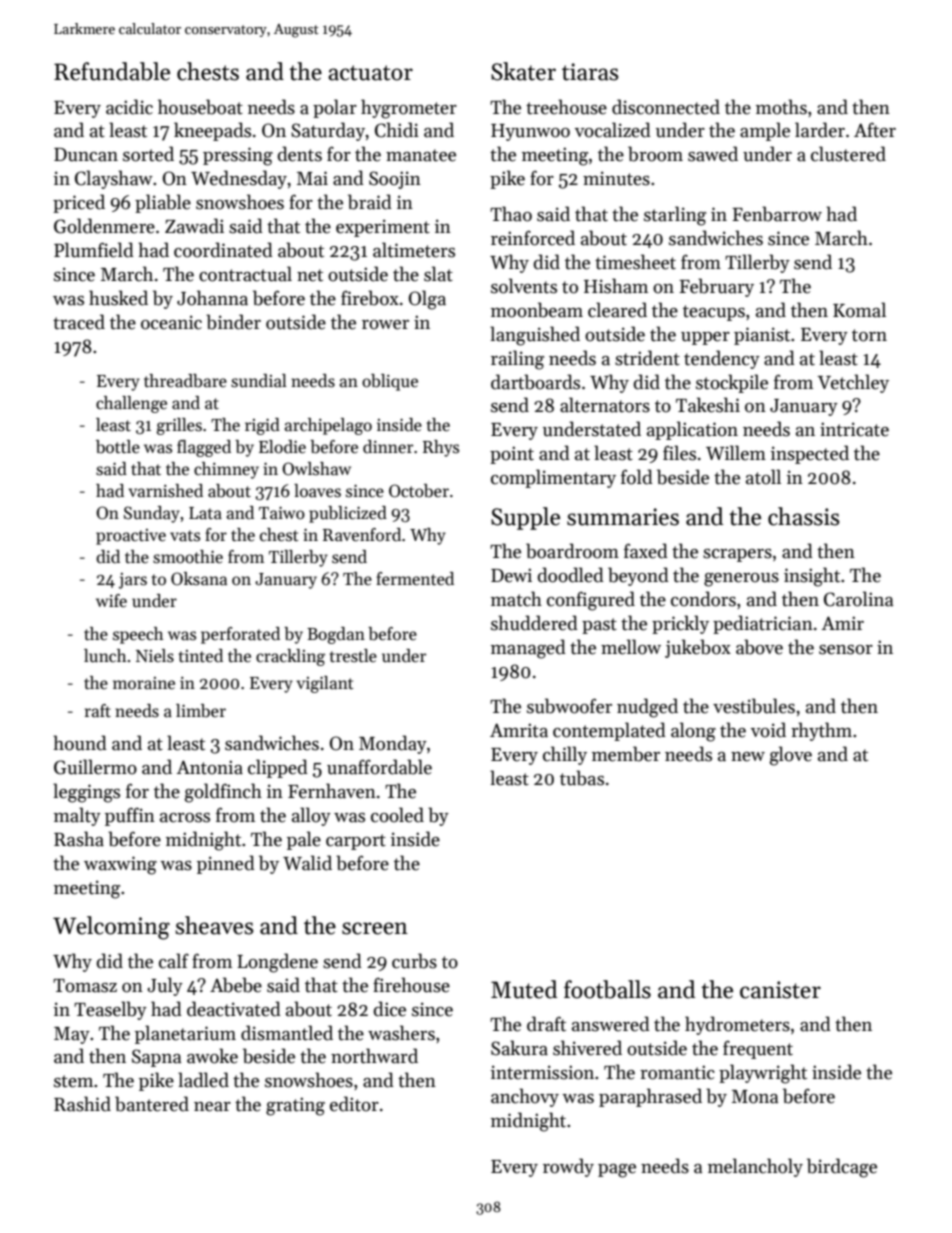 The width and height of the screenshot is (952, 1233). I want to click on pinned, so click(226, 864).
